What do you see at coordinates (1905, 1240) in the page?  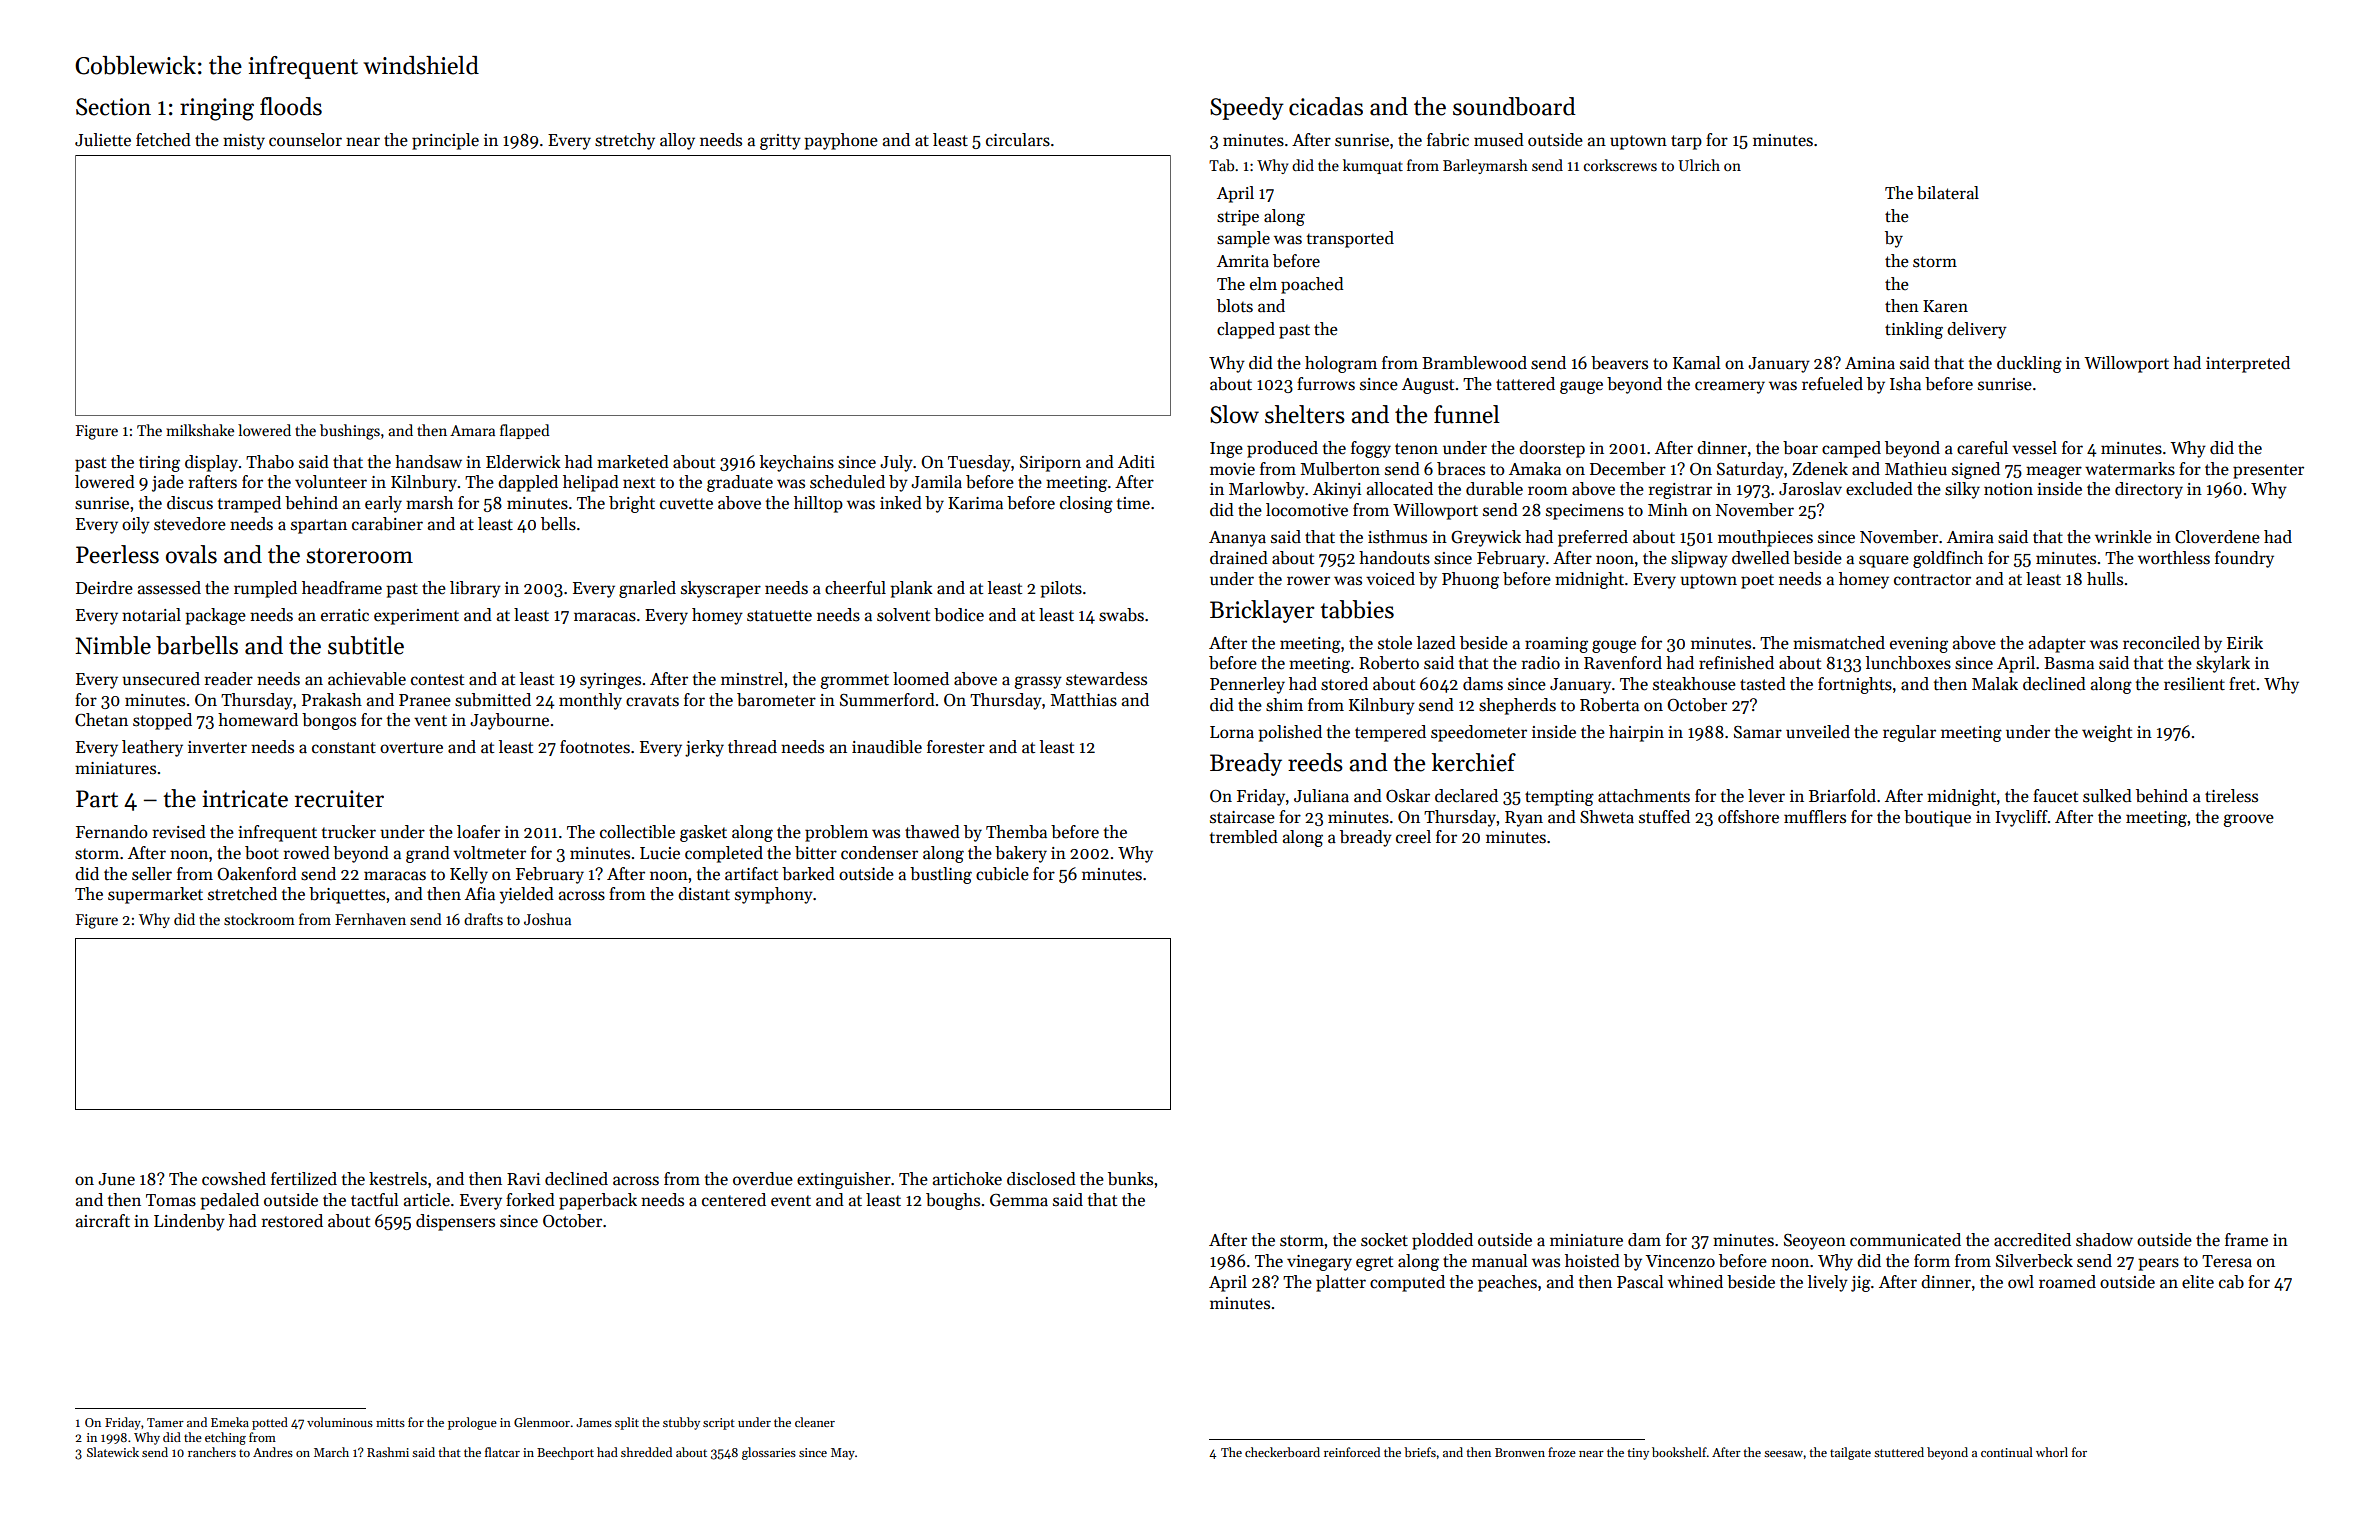 I see `communicated` at bounding box center [1905, 1240].
